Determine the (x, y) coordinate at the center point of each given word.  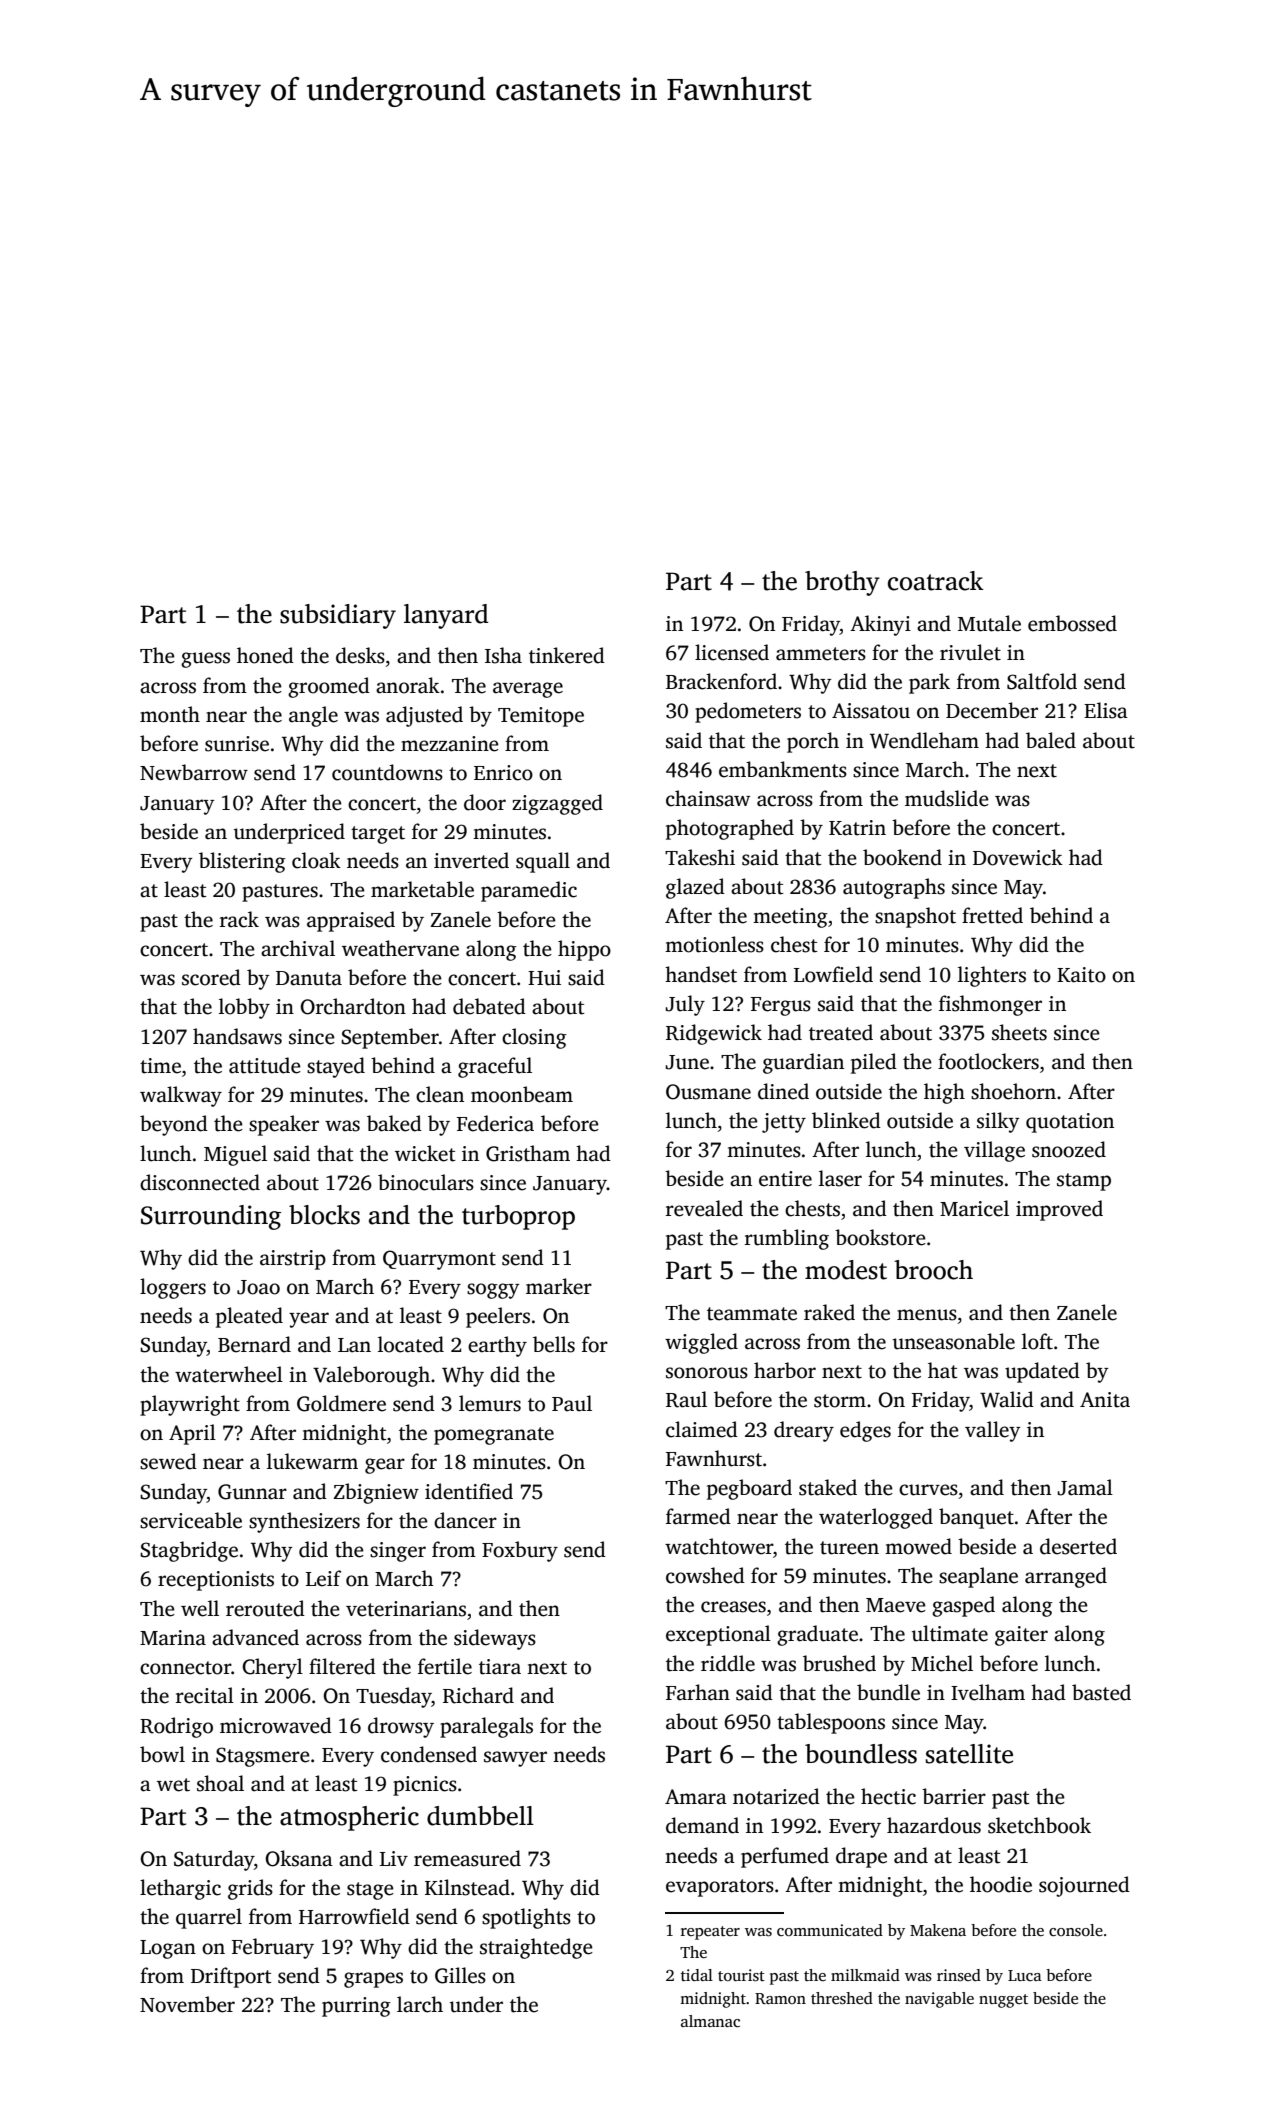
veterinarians (406, 1609)
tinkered (567, 655)
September (390, 1038)
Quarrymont (439, 1260)
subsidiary (338, 616)
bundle (888, 1692)
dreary (804, 1431)
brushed (839, 1663)
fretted (992, 915)
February (273, 1948)
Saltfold (1042, 681)
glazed (695, 888)
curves (928, 1490)
